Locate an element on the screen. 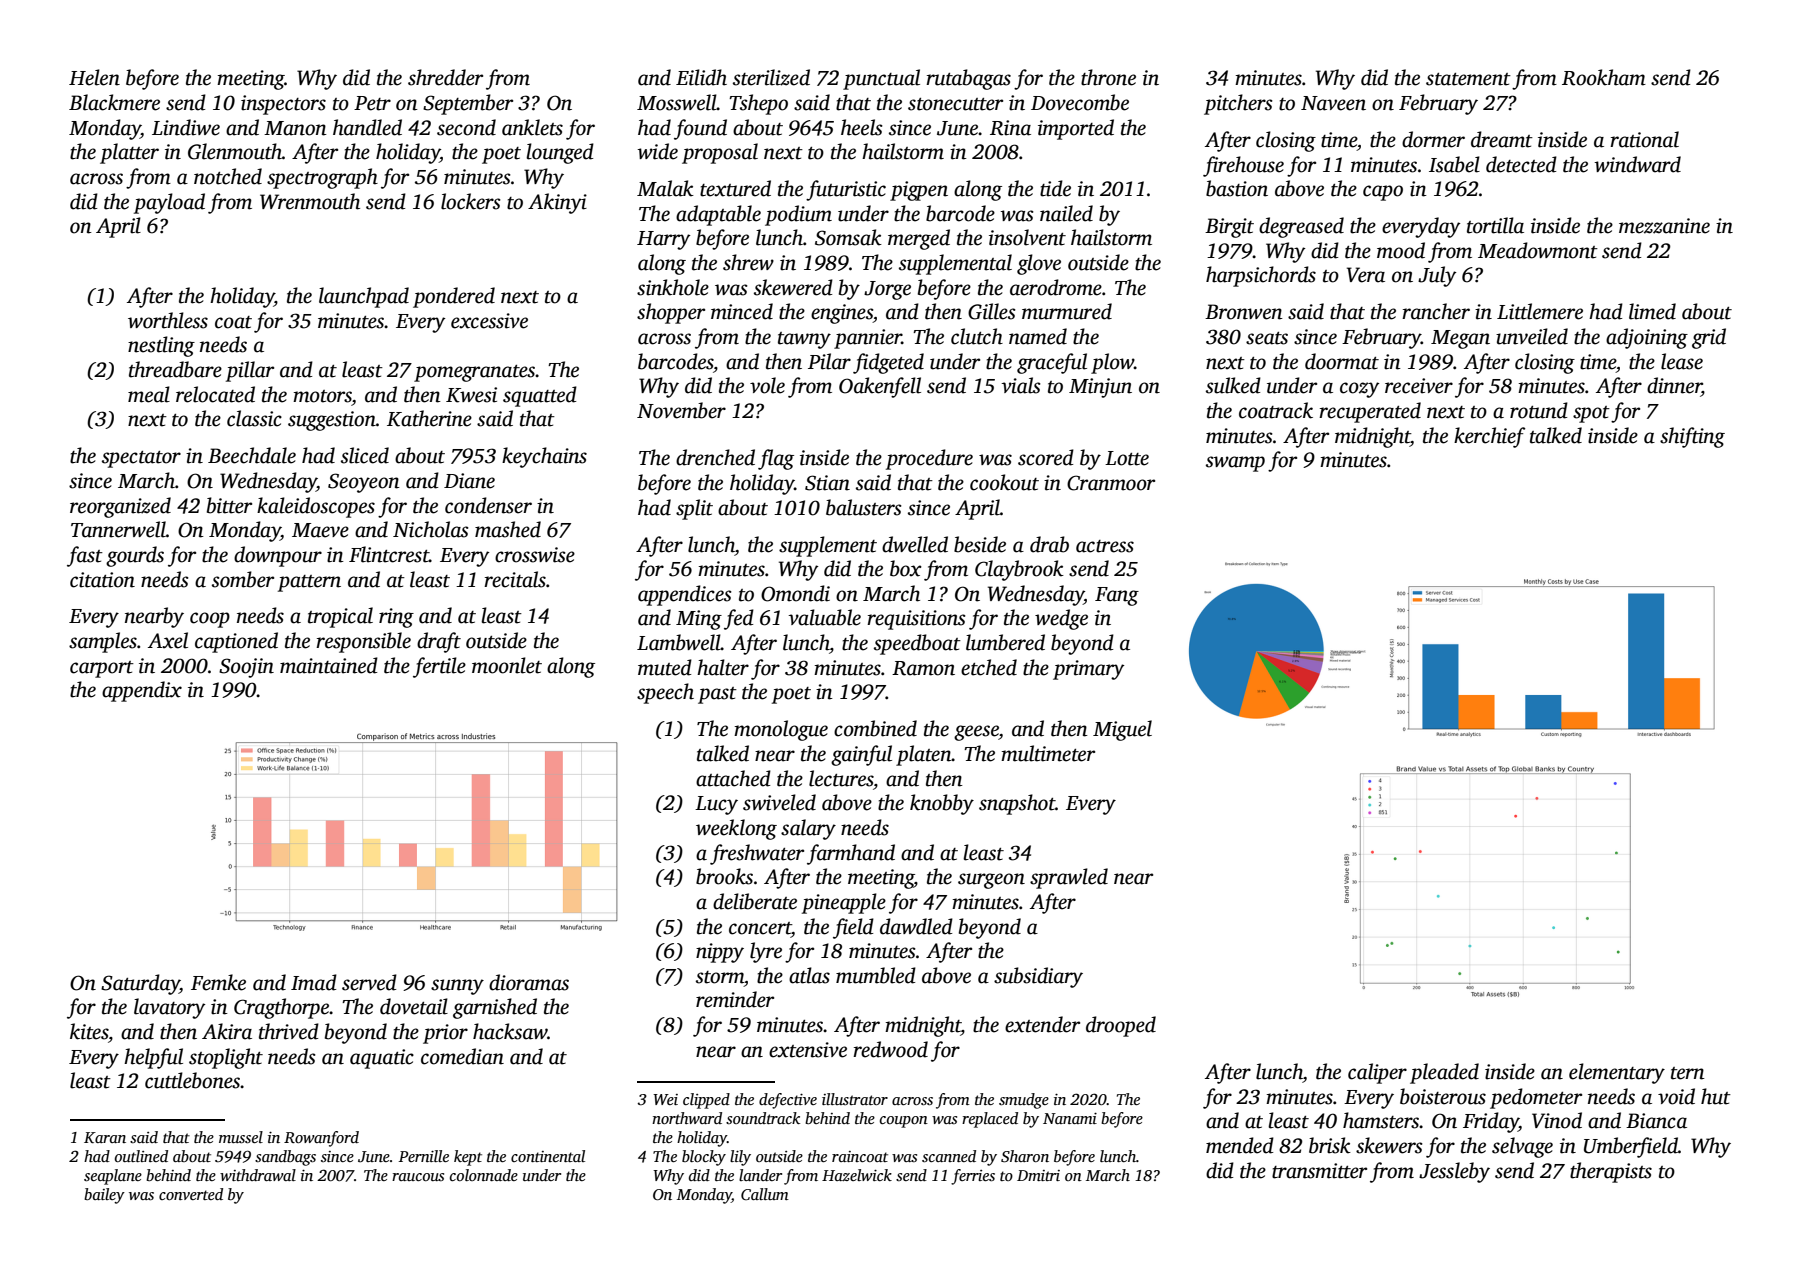 The width and height of the screenshot is (1803, 1275). bitter is located at coordinates (229, 505).
